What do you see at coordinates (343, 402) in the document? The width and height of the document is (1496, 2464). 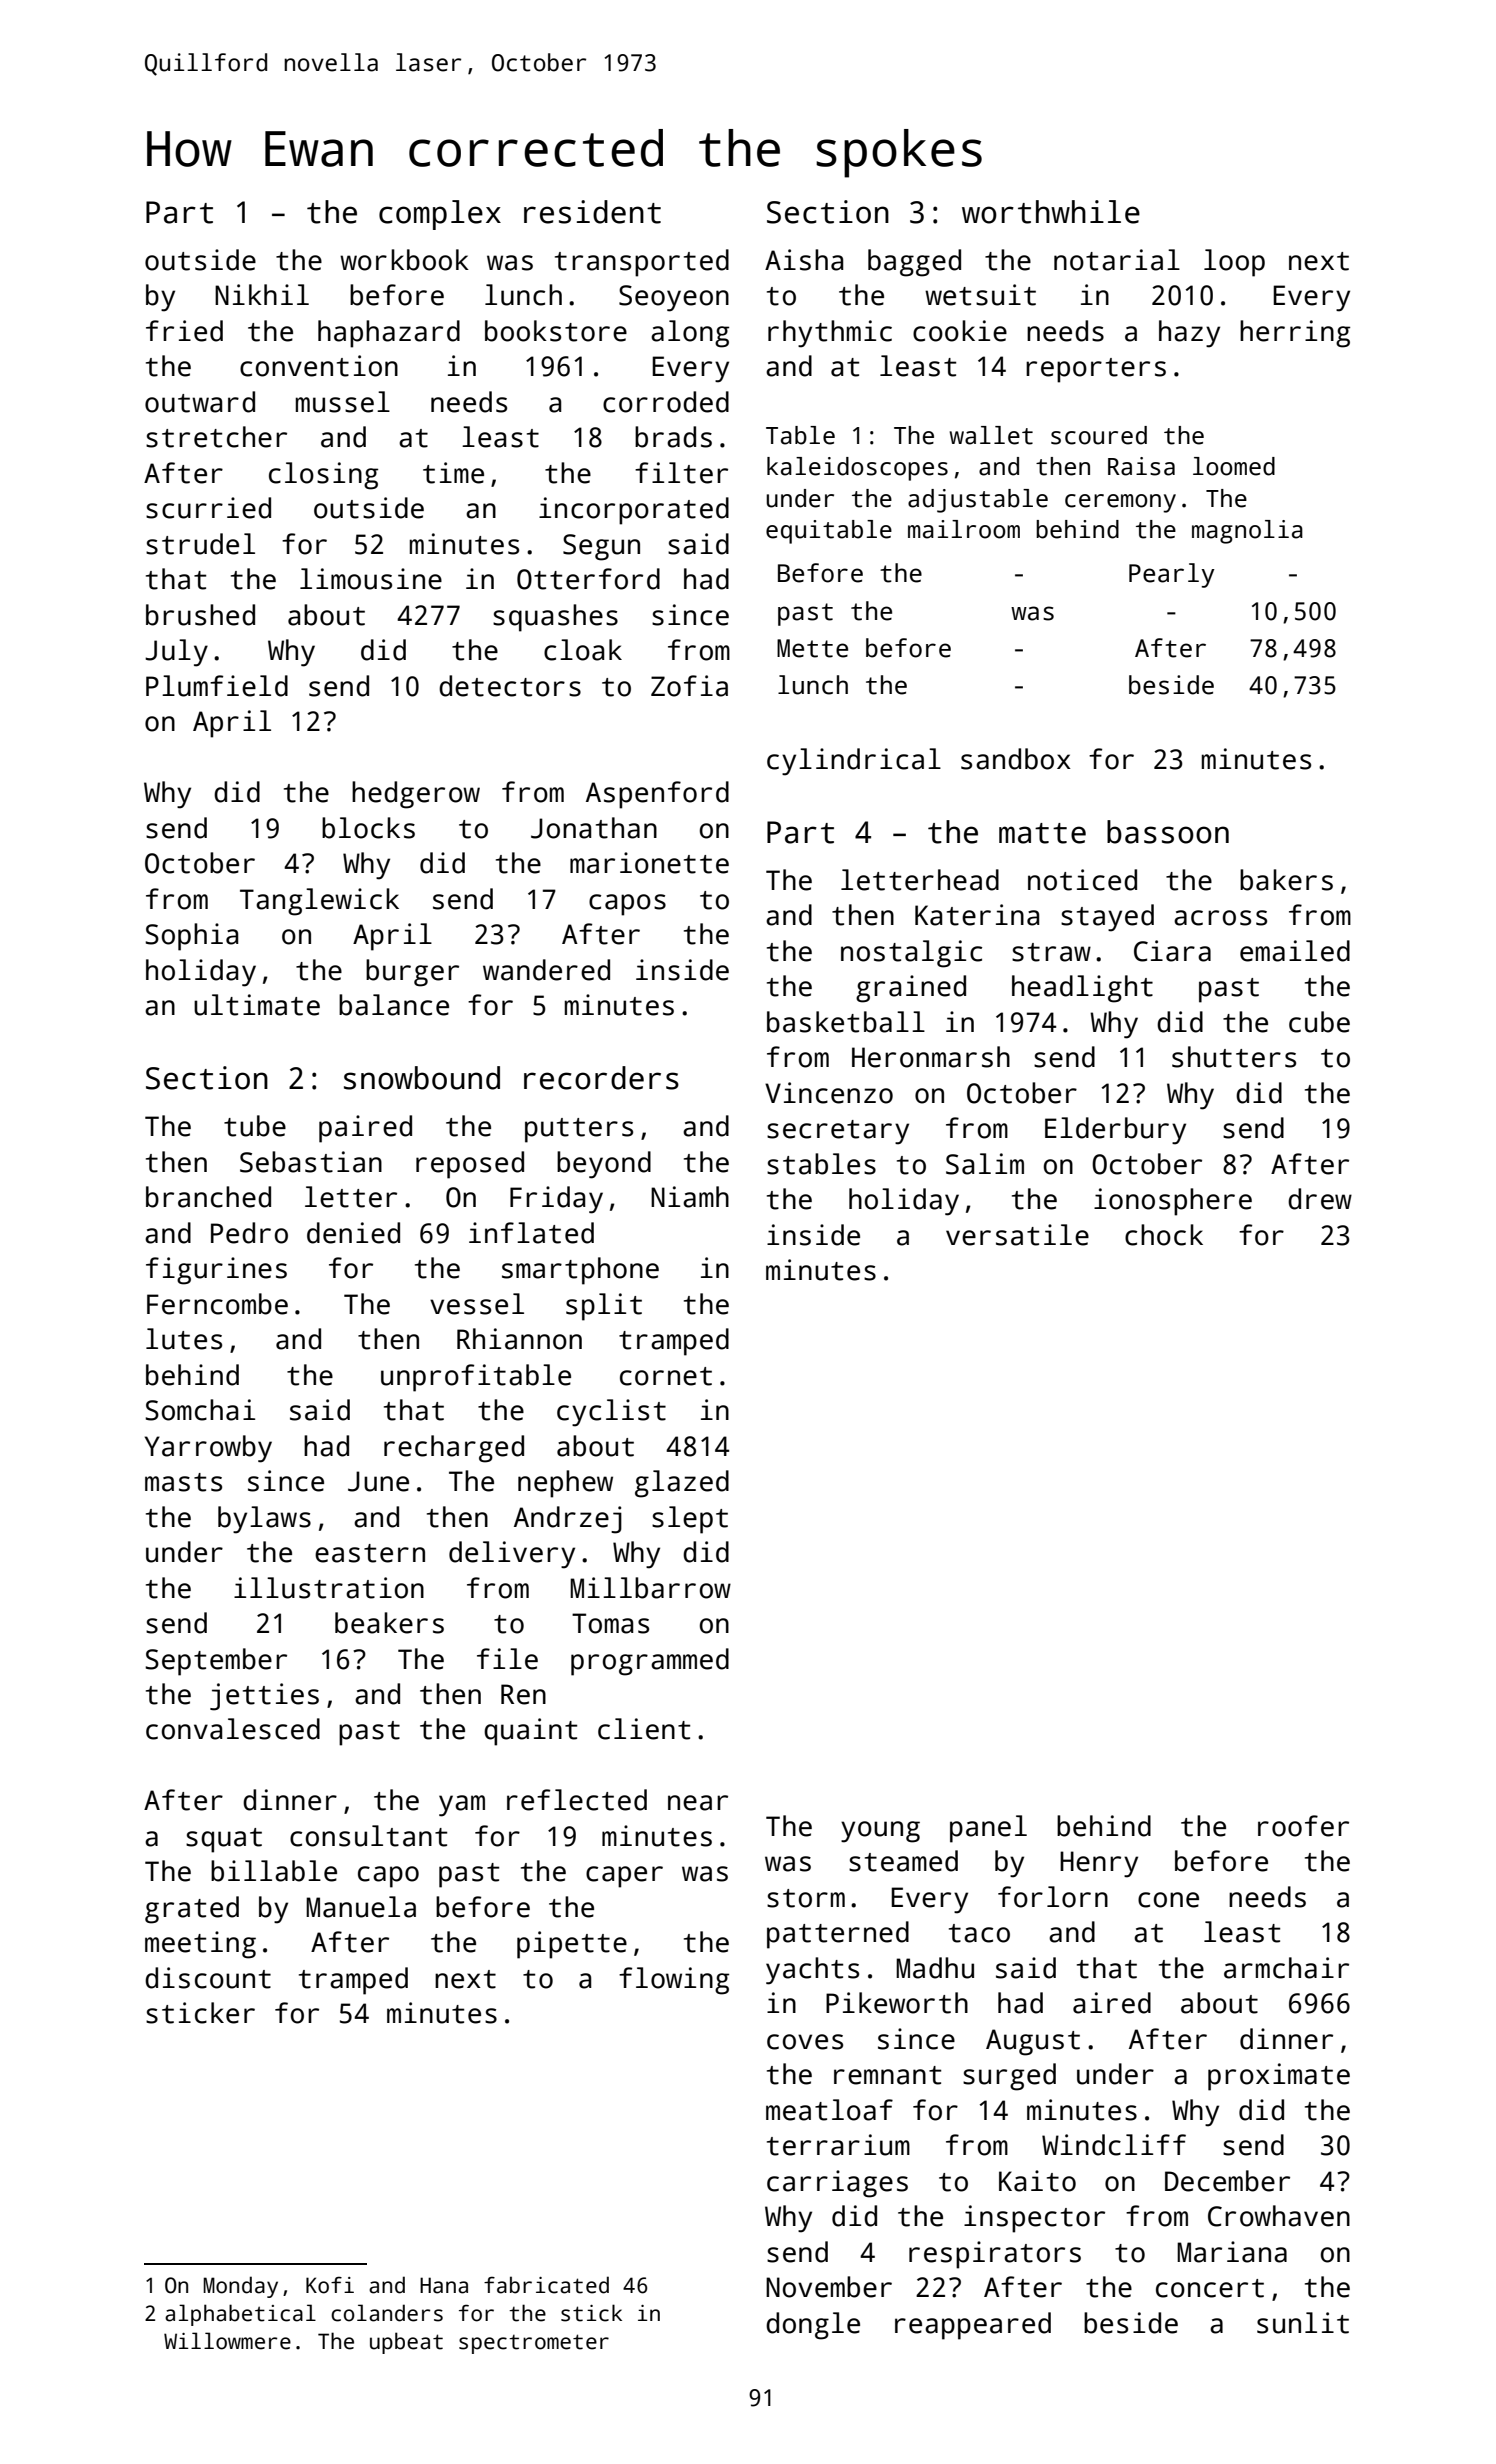 I see `mussel` at bounding box center [343, 402].
